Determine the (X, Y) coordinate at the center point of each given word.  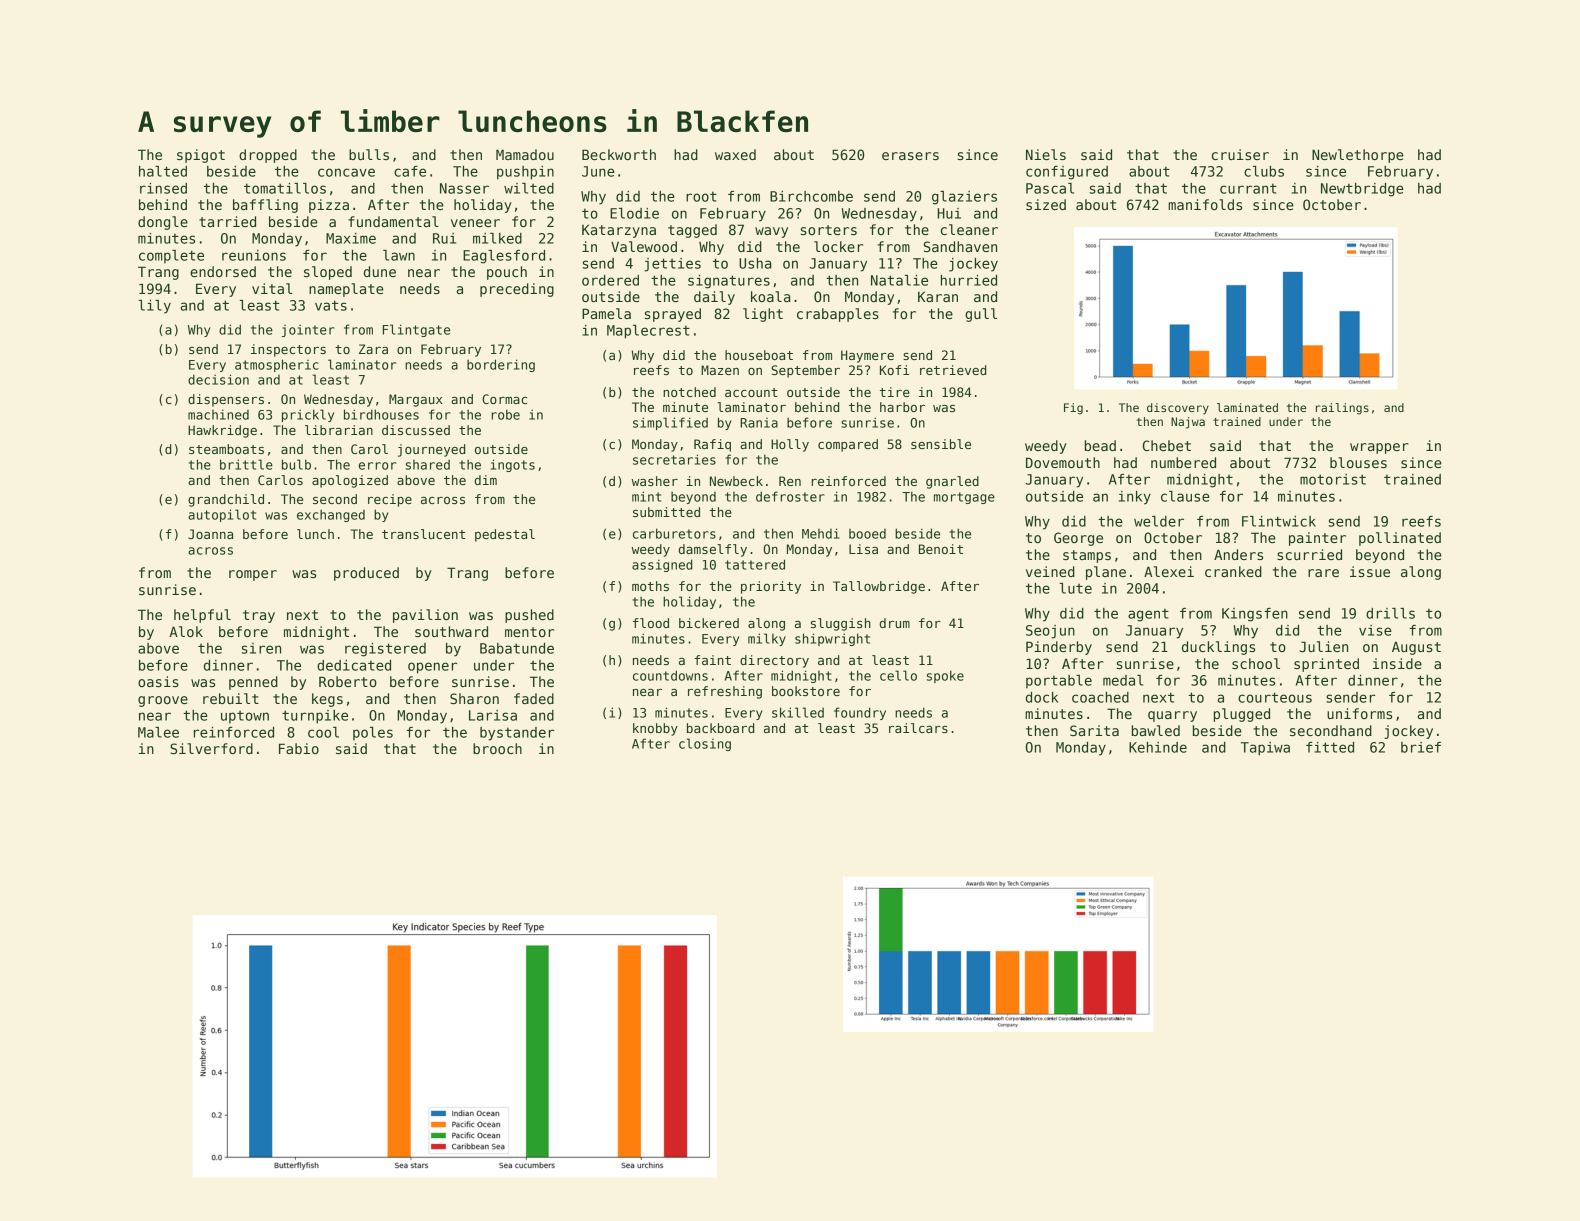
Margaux (416, 400)
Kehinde (1158, 747)
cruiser (1240, 154)
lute (1076, 588)
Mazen (720, 370)
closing (705, 744)
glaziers (964, 198)
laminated (1247, 407)
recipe (390, 500)
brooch (497, 748)
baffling (265, 206)
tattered (755, 564)
